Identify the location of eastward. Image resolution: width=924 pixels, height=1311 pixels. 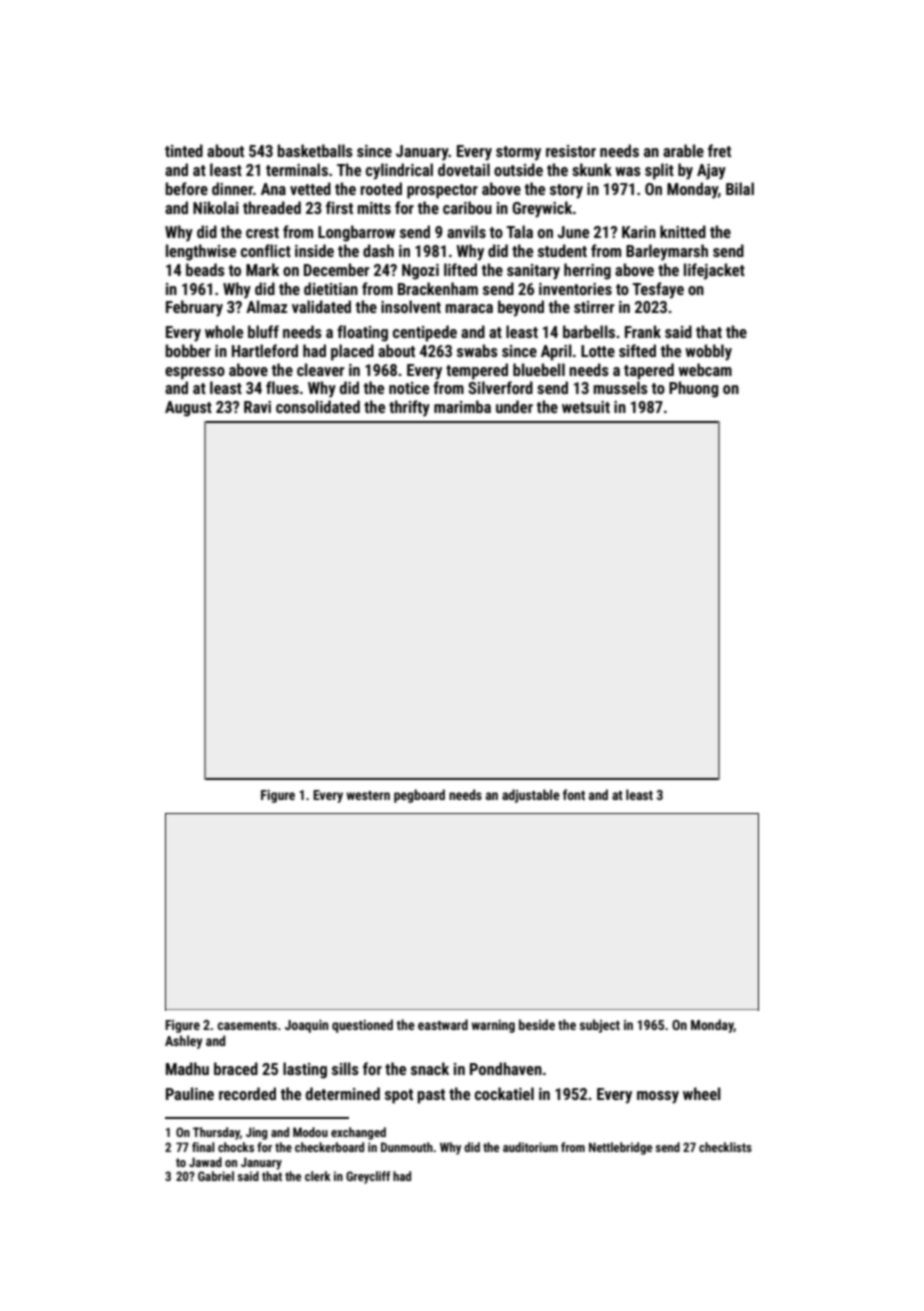
(443, 1024).
